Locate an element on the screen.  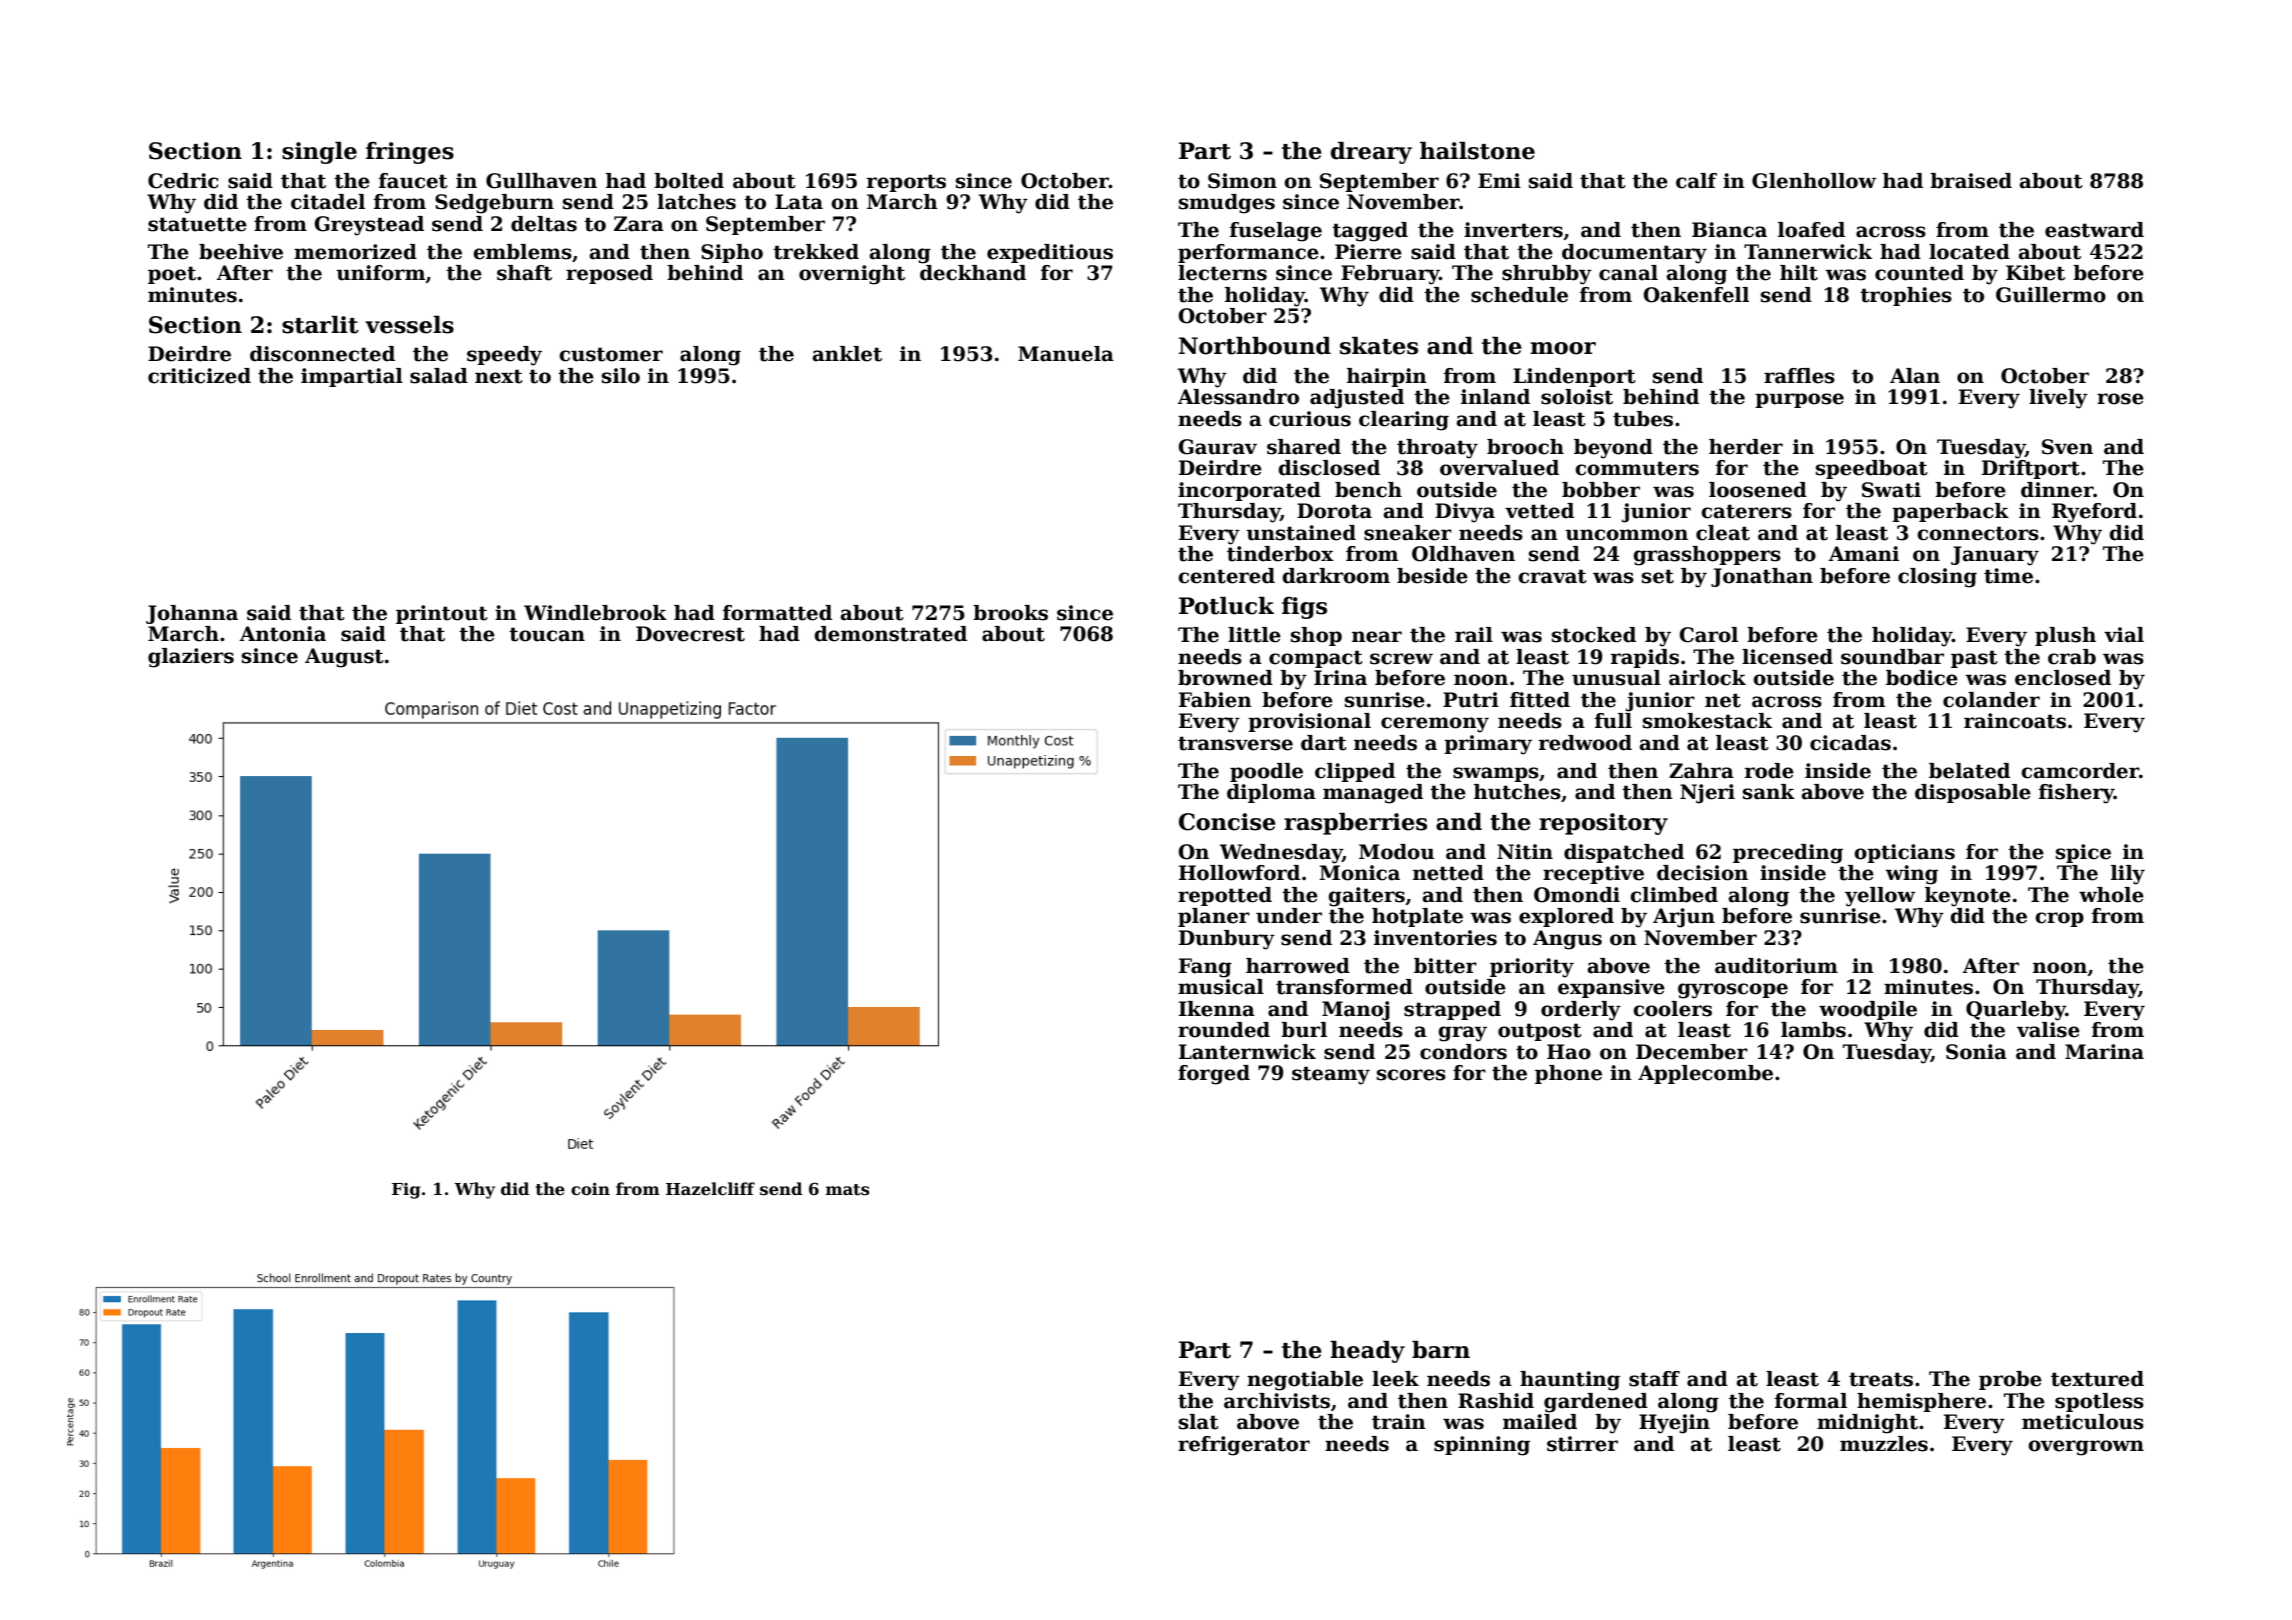
herder is located at coordinates (1746, 447).
